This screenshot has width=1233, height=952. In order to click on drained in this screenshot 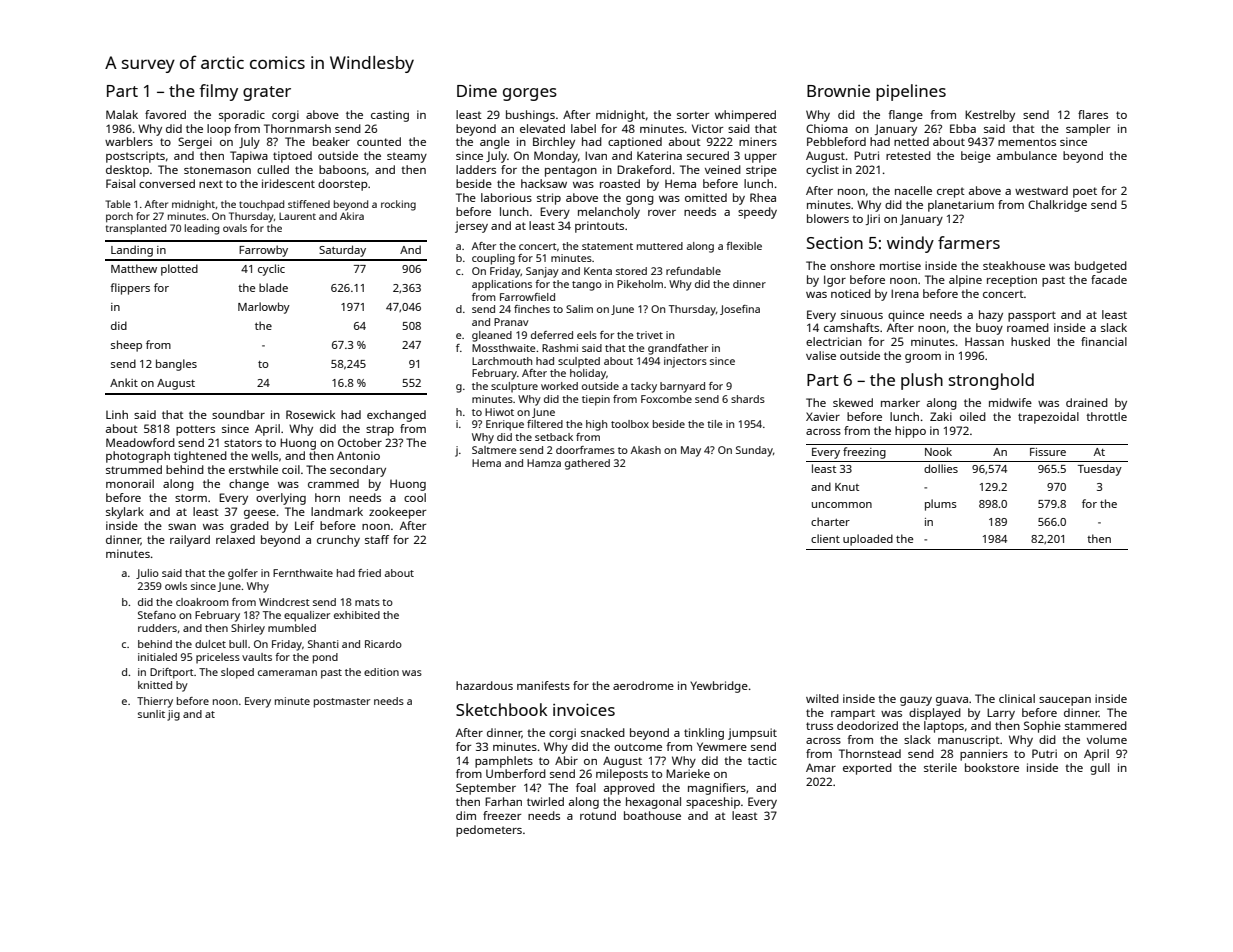, I will do `click(1087, 402)`.
